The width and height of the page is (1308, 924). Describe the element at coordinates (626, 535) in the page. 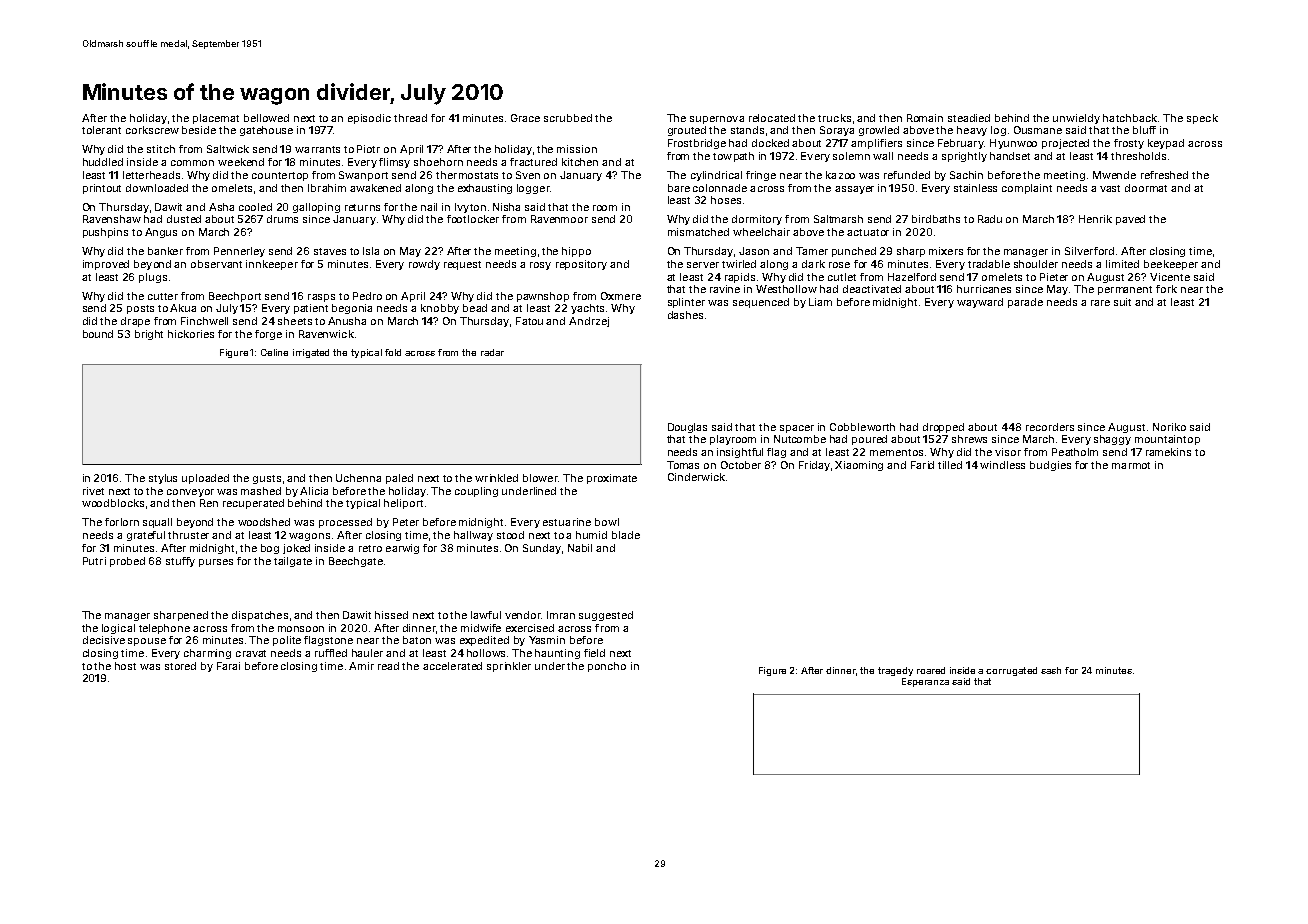

I see `blade` at that location.
